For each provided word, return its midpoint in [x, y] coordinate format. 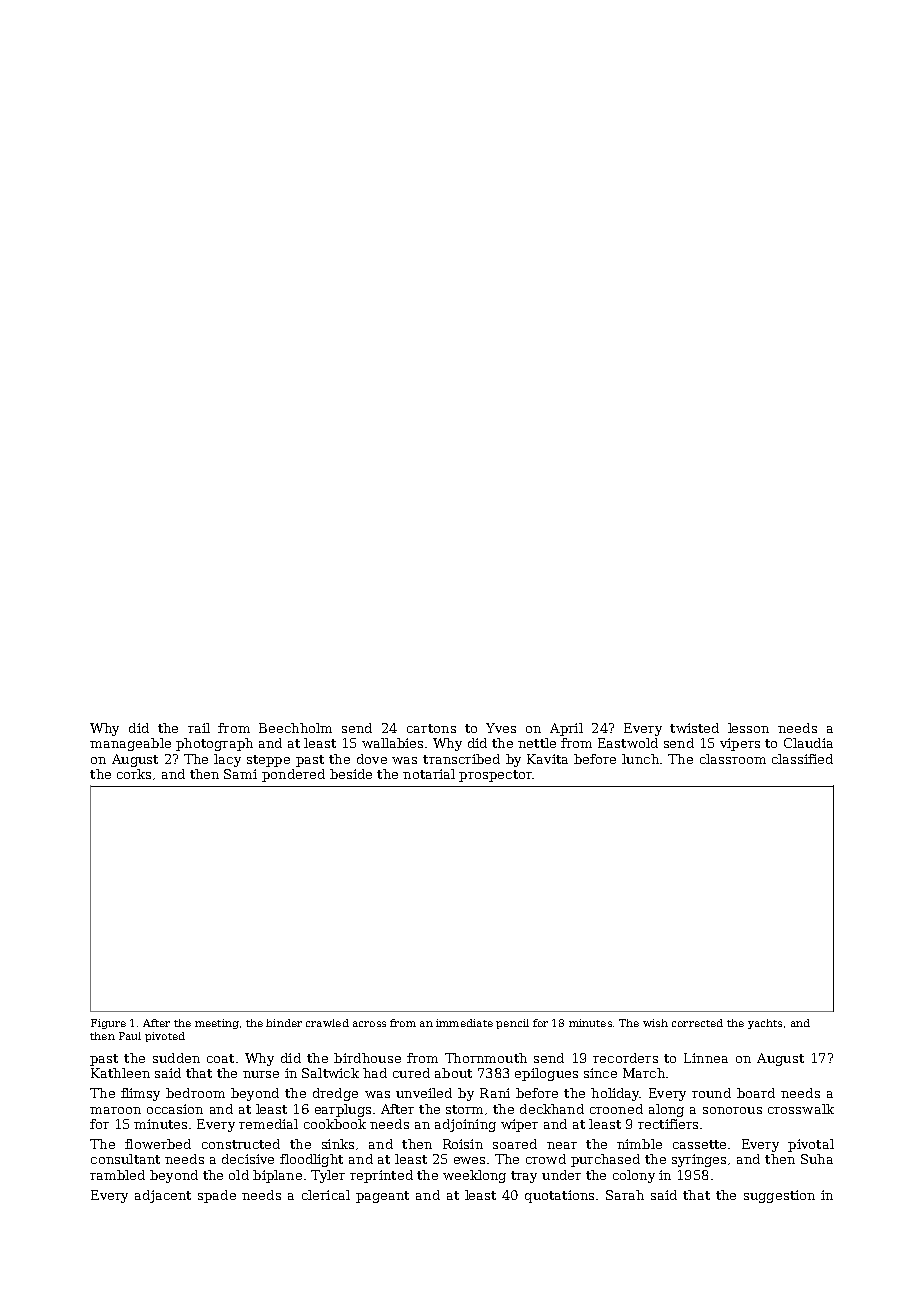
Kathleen [120, 1073]
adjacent [163, 1196]
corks [134, 774]
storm [464, 1109]
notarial [429, 774]
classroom [733, 759]
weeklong [474, 1176]
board [756, 1093]
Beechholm [295, 728]
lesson [748, 728]
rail [199, 728]
